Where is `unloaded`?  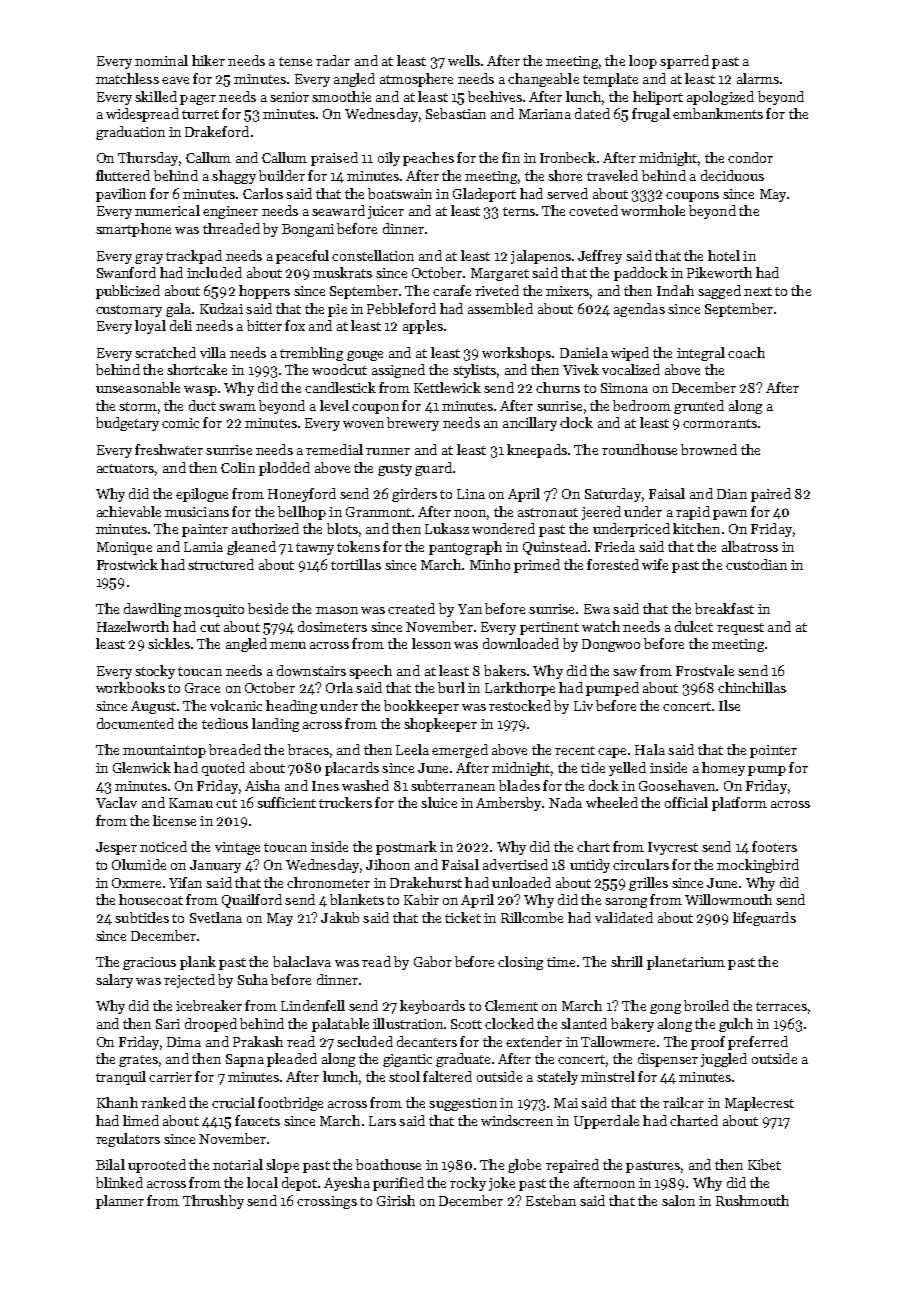 unloaded is located at coordinates (521, 882).
